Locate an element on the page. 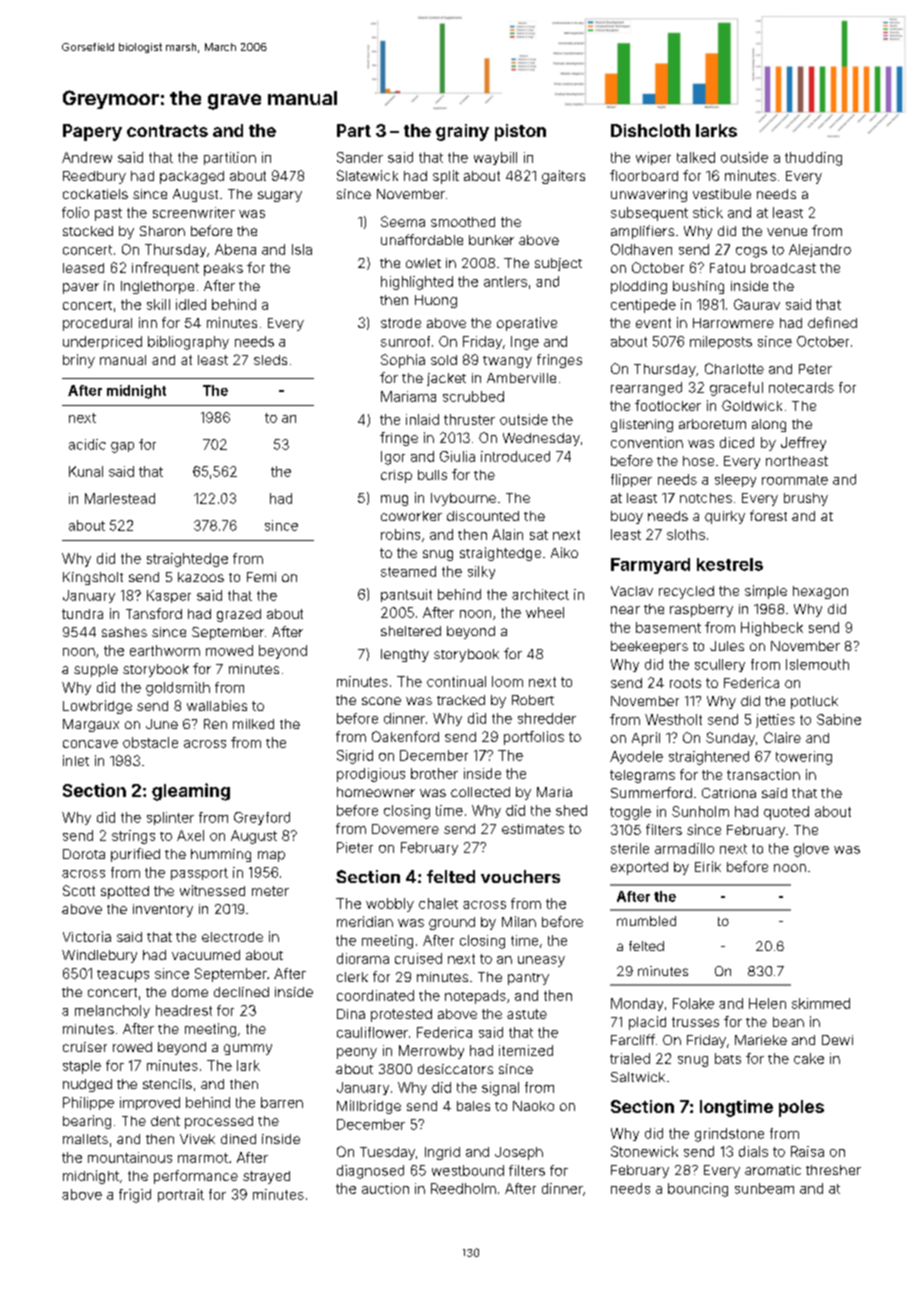  thudding is located at coordinates (813, 159).
